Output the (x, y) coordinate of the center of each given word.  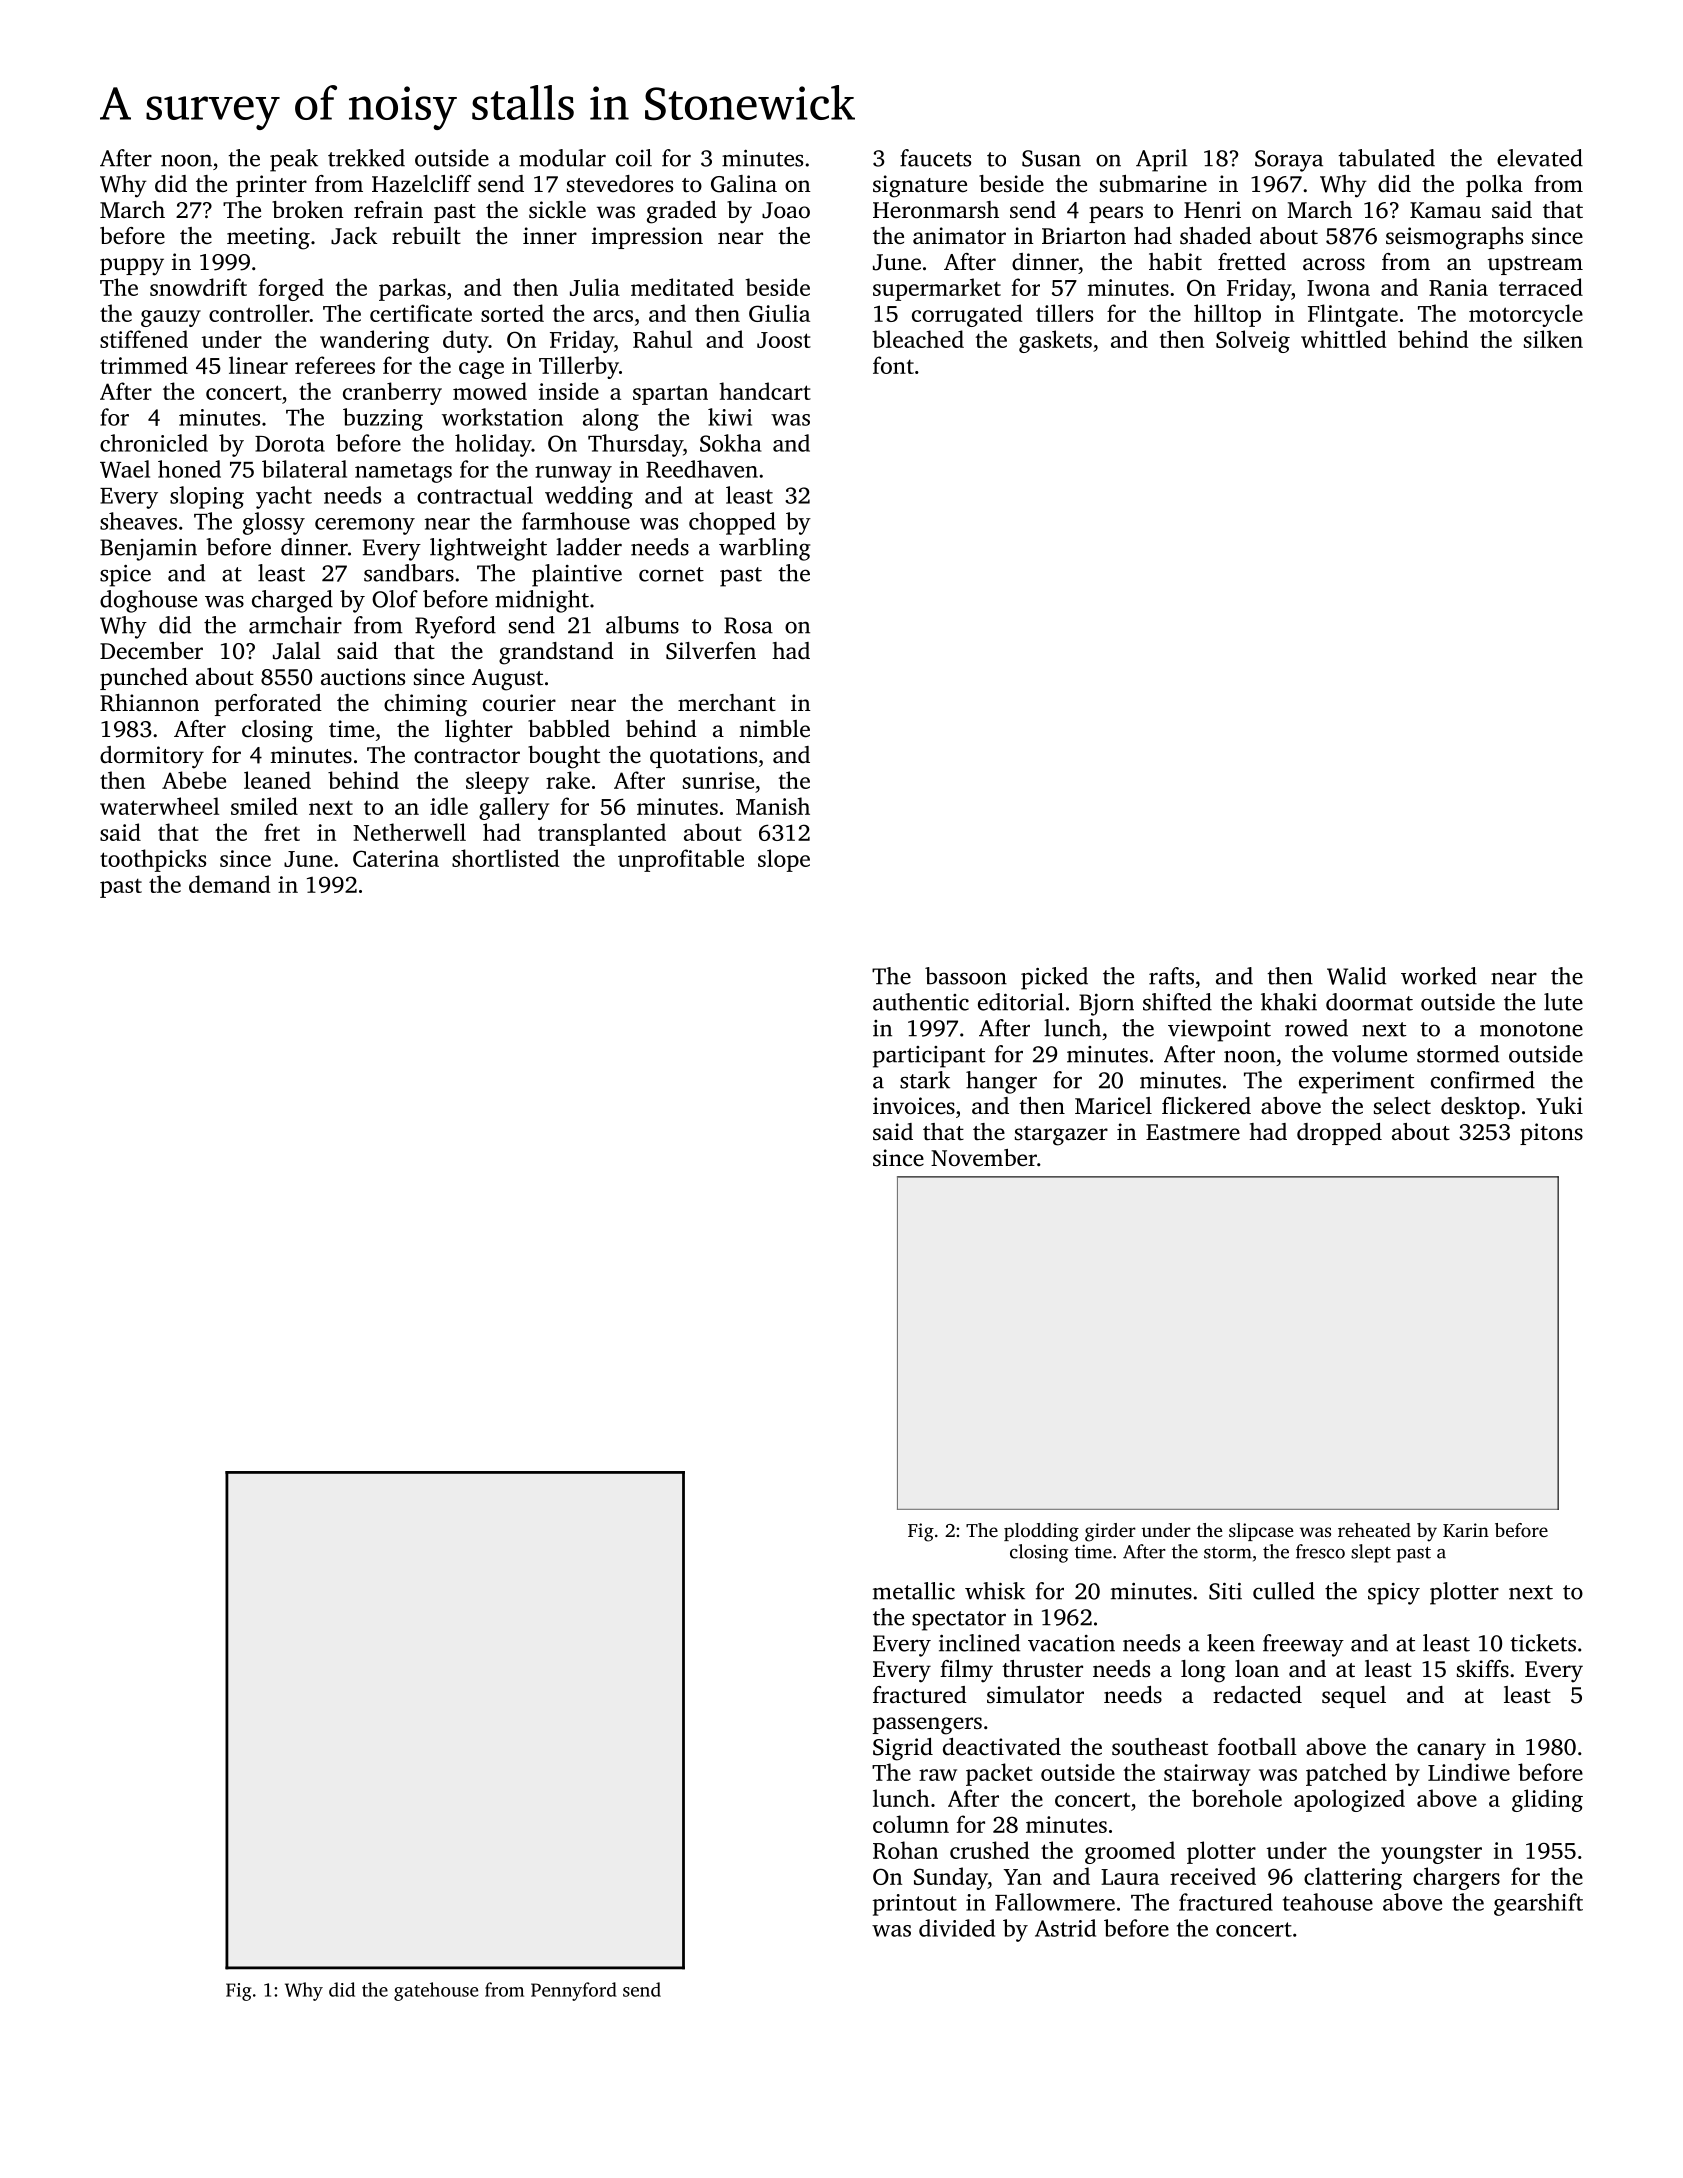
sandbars (409, 573)
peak (294, 160)
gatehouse (436, 1991)
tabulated (1386, 158)
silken (1553, 339)
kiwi (730, 417)
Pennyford (574, 1991)
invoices (914, 1105)
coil (634, 158)
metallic (914, 1591)
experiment (1356, 1083)
